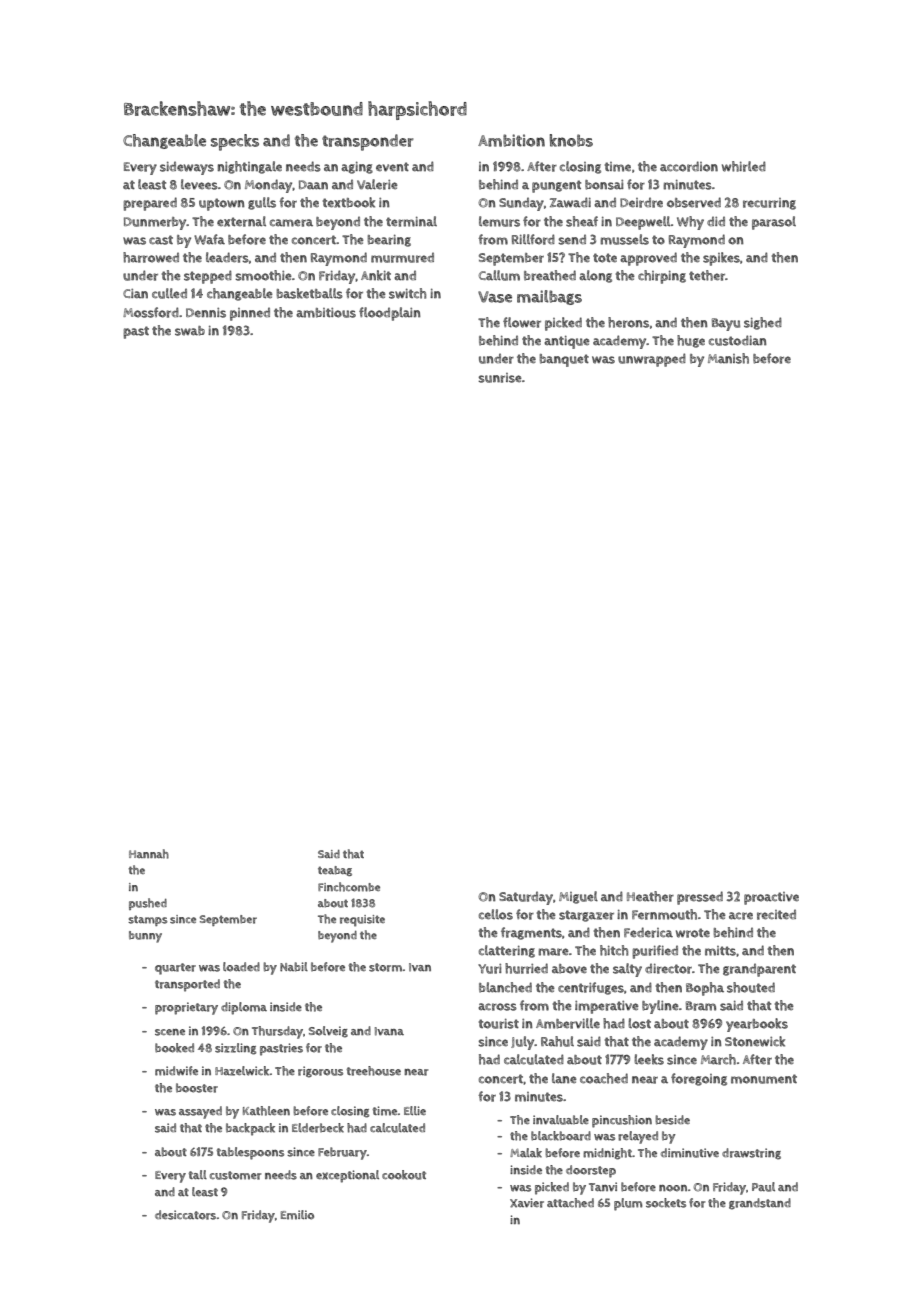 Image resolution: width=924 pixels, height=1308 pixels. What do you see at coordinates (150, 204) in the screenshot?
I see `prepared` at bounding box center [150, 204].
